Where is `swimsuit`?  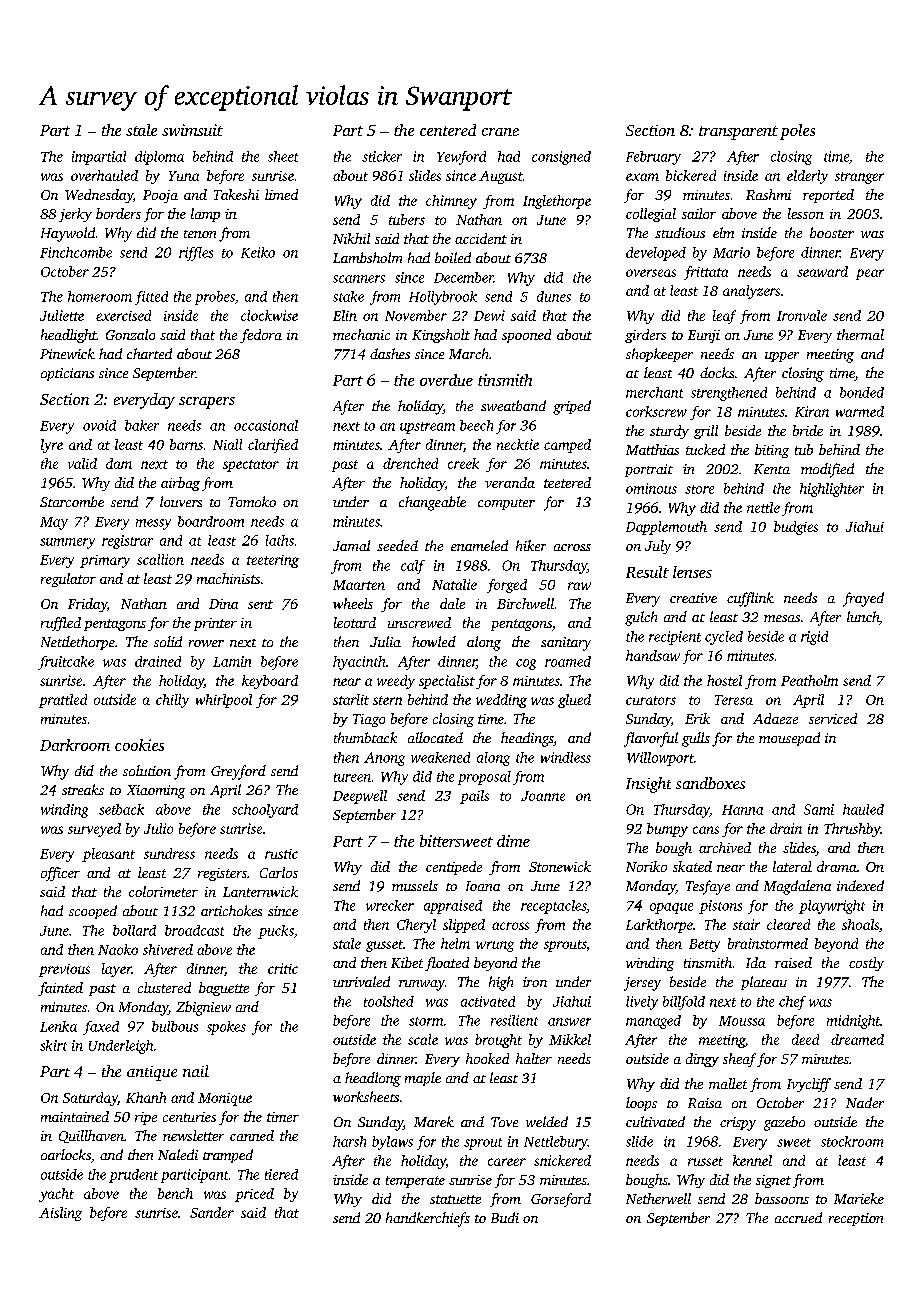
swimsuit is located at coordinates (192, 130).
